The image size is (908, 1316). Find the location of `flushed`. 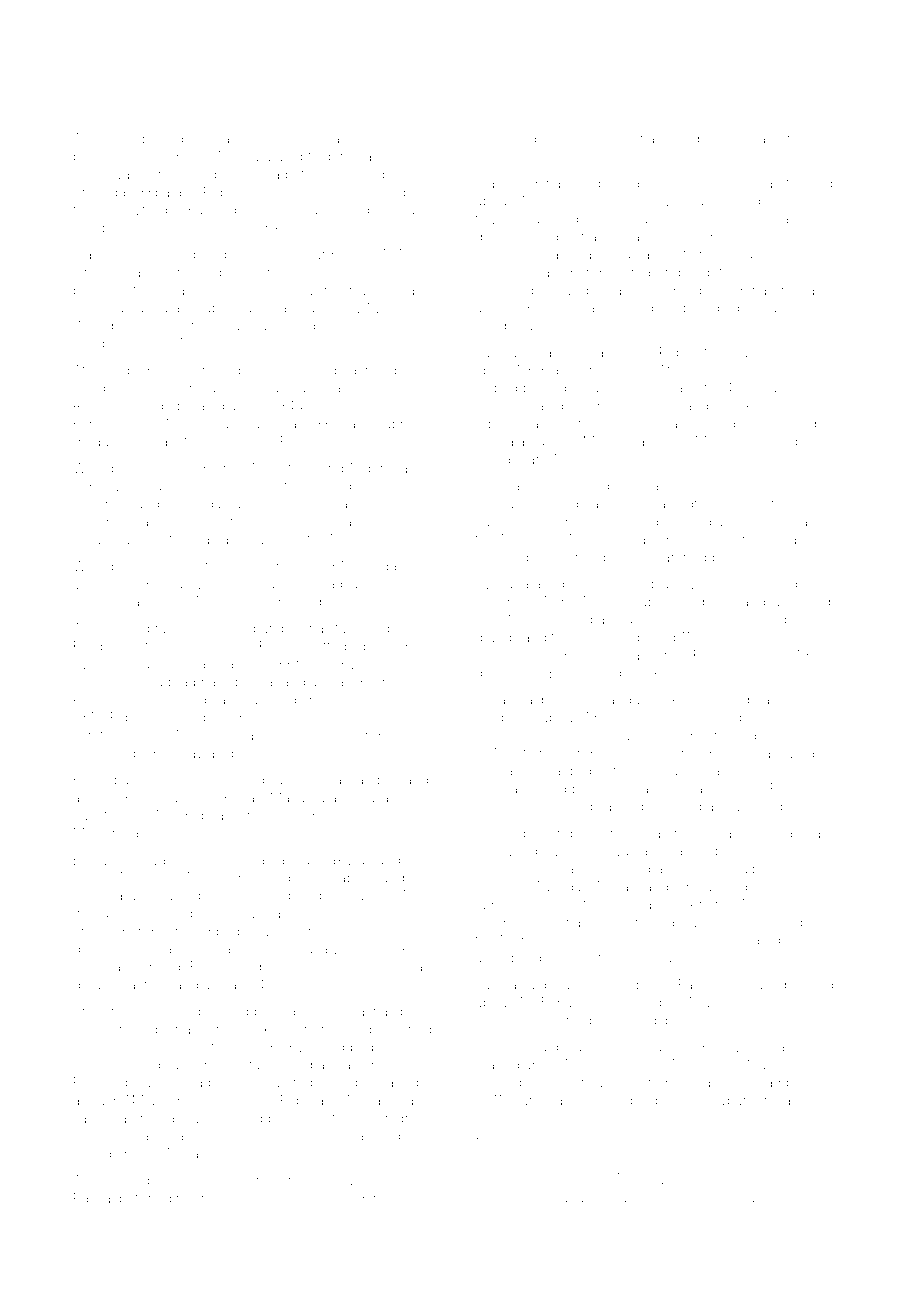

flushed is located at coordinates (809, 183).
